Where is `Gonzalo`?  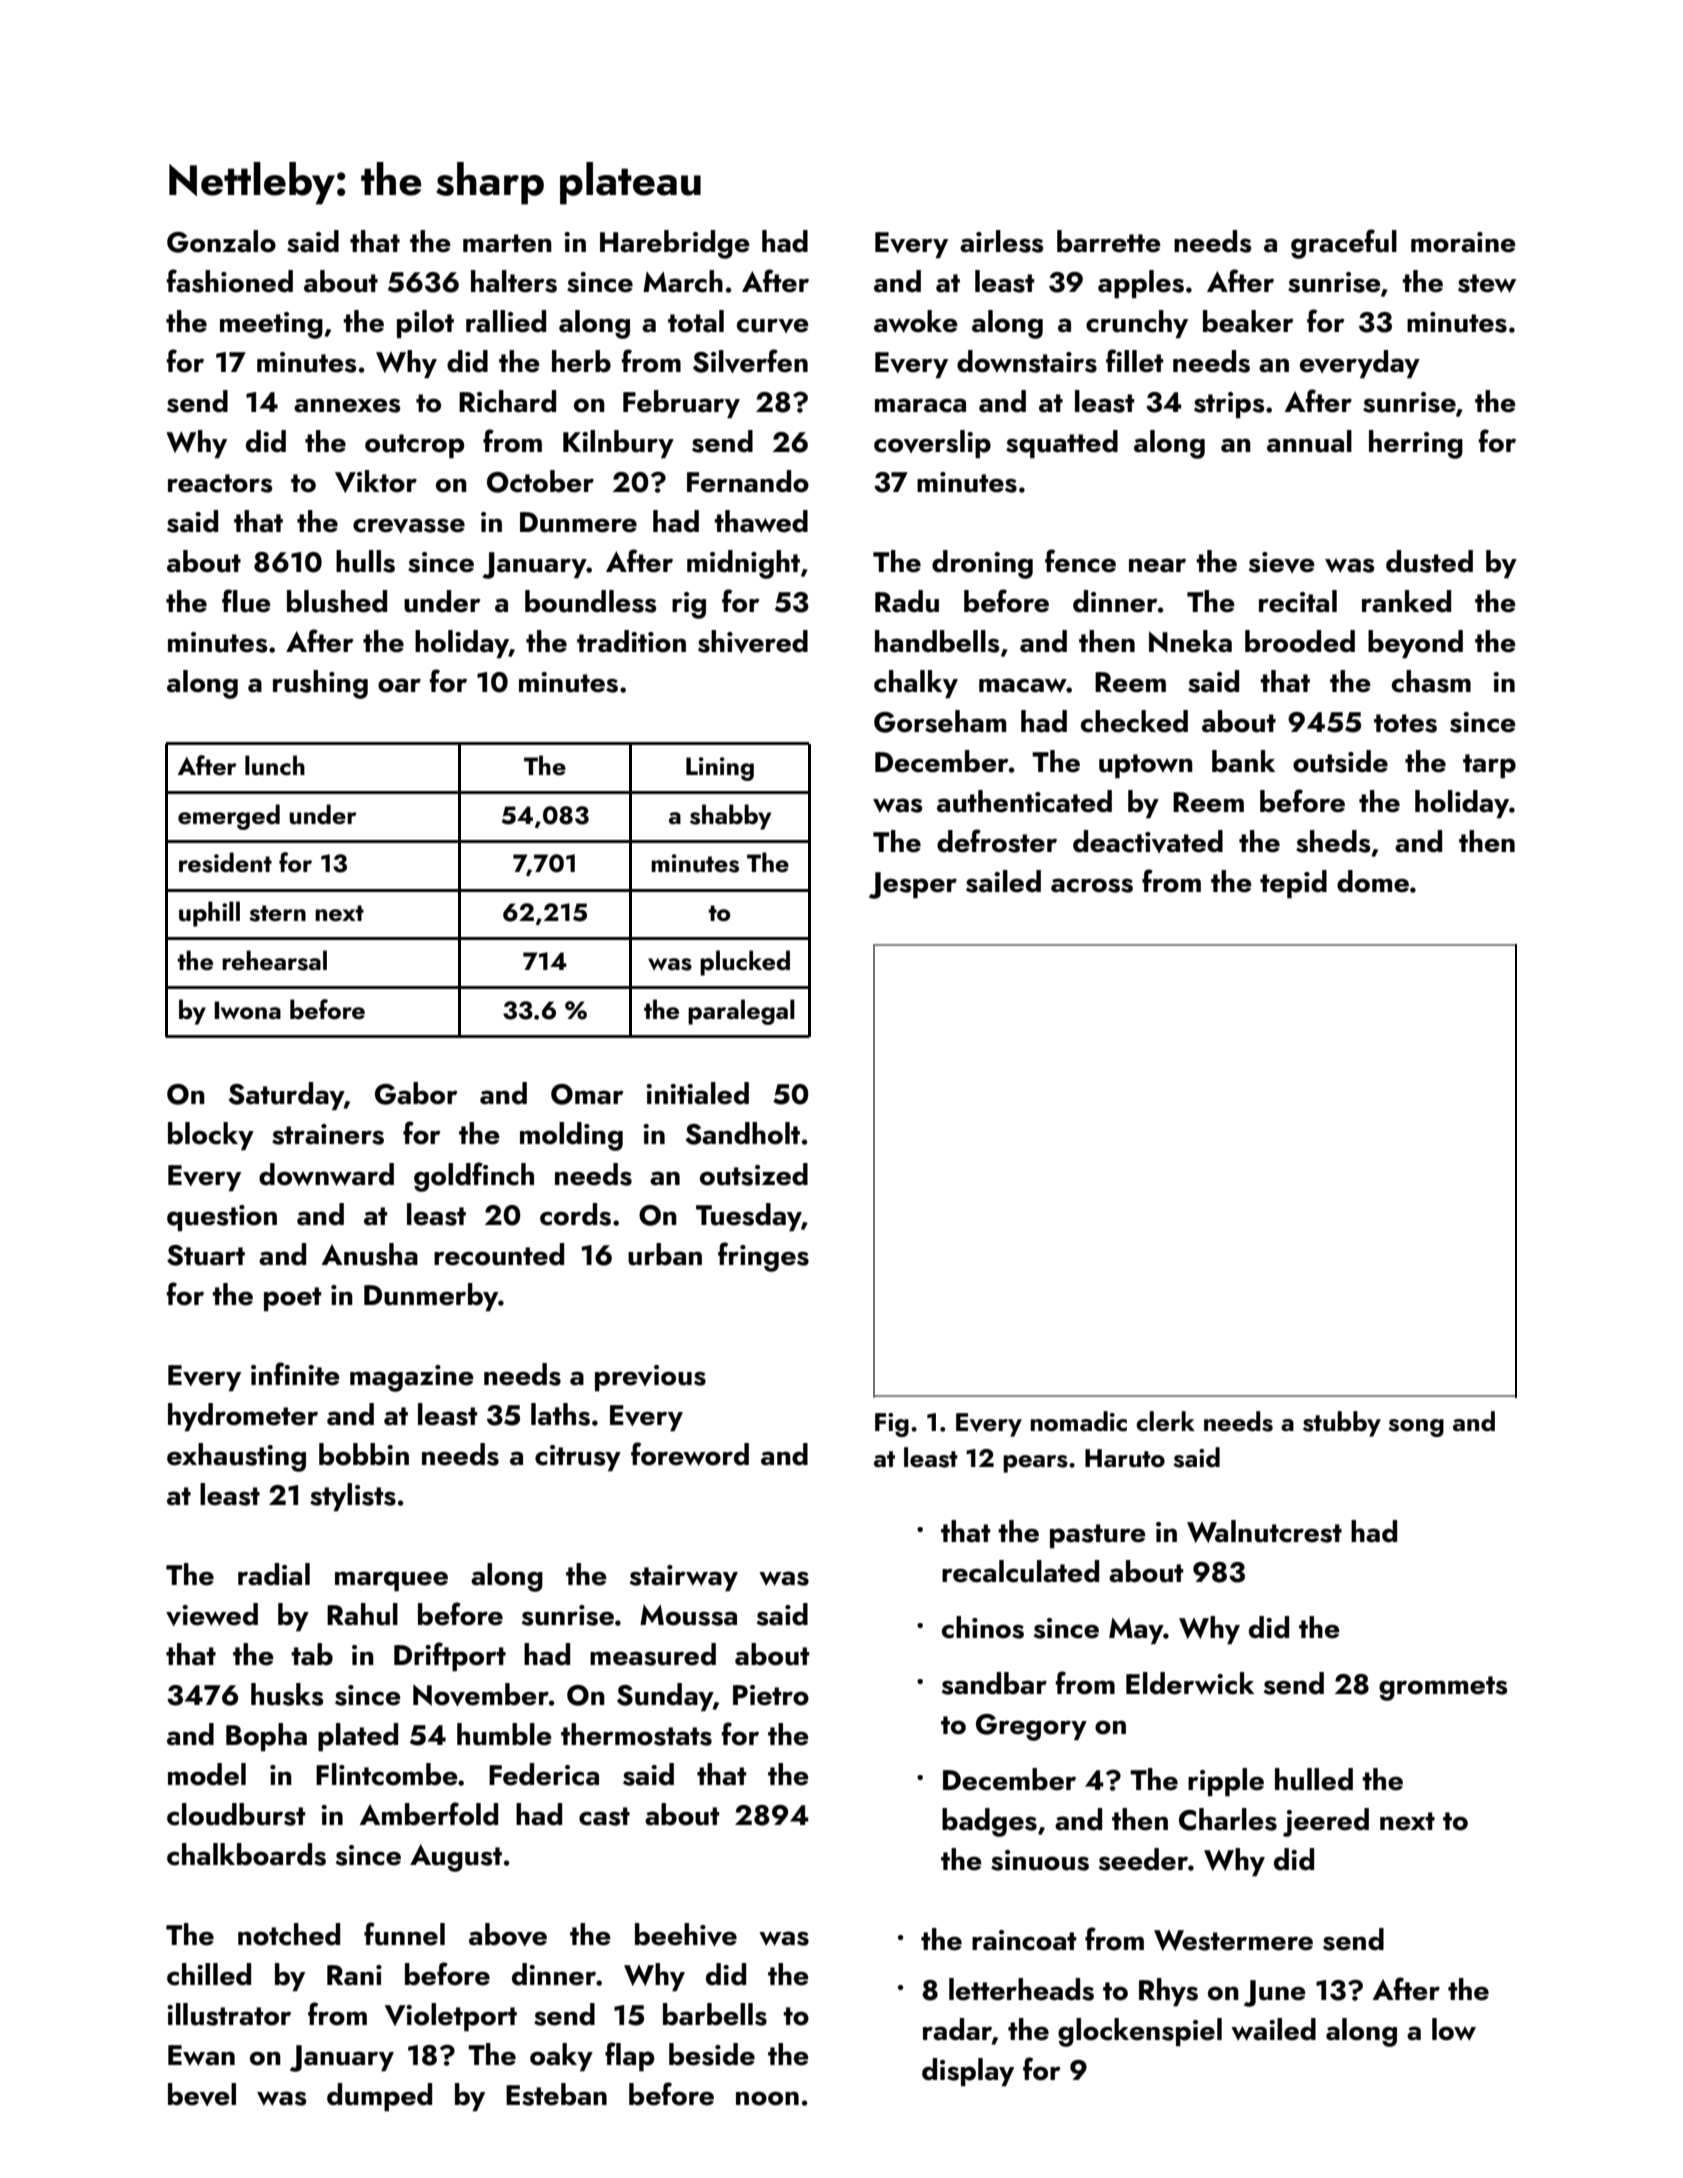
Gonzalo is located at coordinates (221, 241).
